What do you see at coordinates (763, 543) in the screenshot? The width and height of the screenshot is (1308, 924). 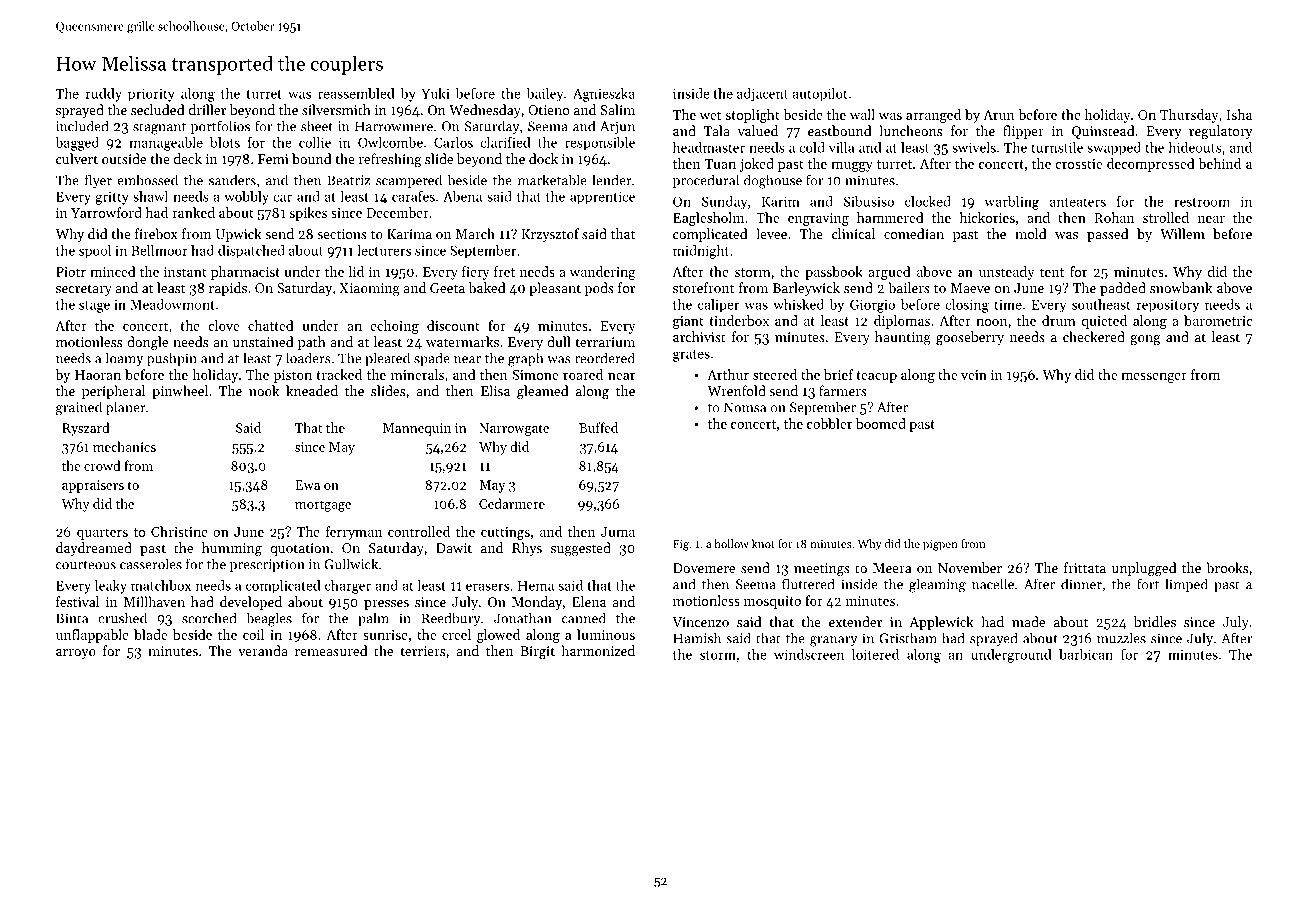 I see `knot` at bounding box center [763, 543].
